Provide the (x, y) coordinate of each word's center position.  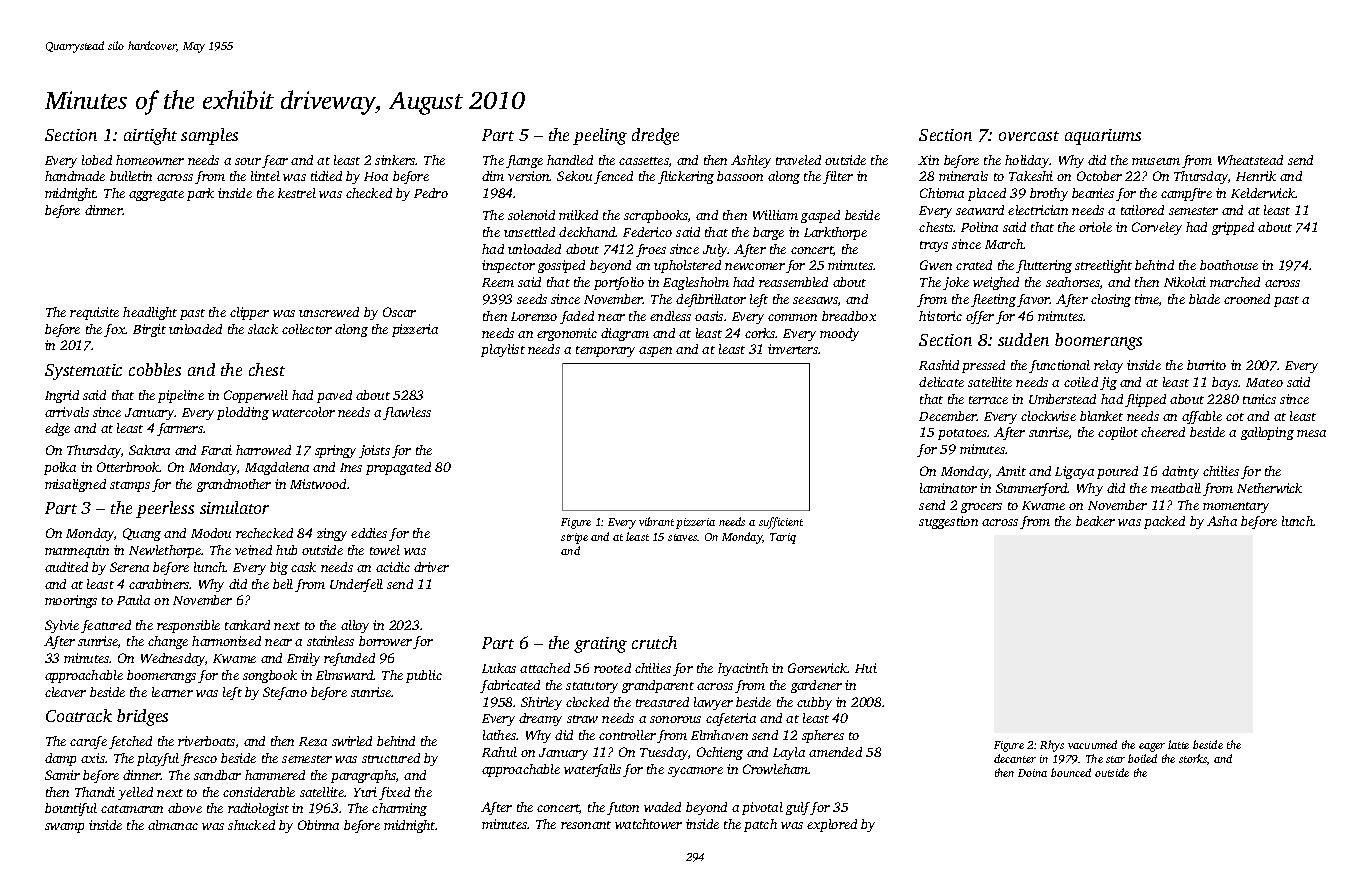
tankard (247, 625)
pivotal (762, 808)
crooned (1247, 299)
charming (399, 809)
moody (839, 334)
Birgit (149, 330)
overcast (1029, 136)
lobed (97, 160)
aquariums (1103, 137)
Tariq (783, 538)
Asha (1222, 521)
